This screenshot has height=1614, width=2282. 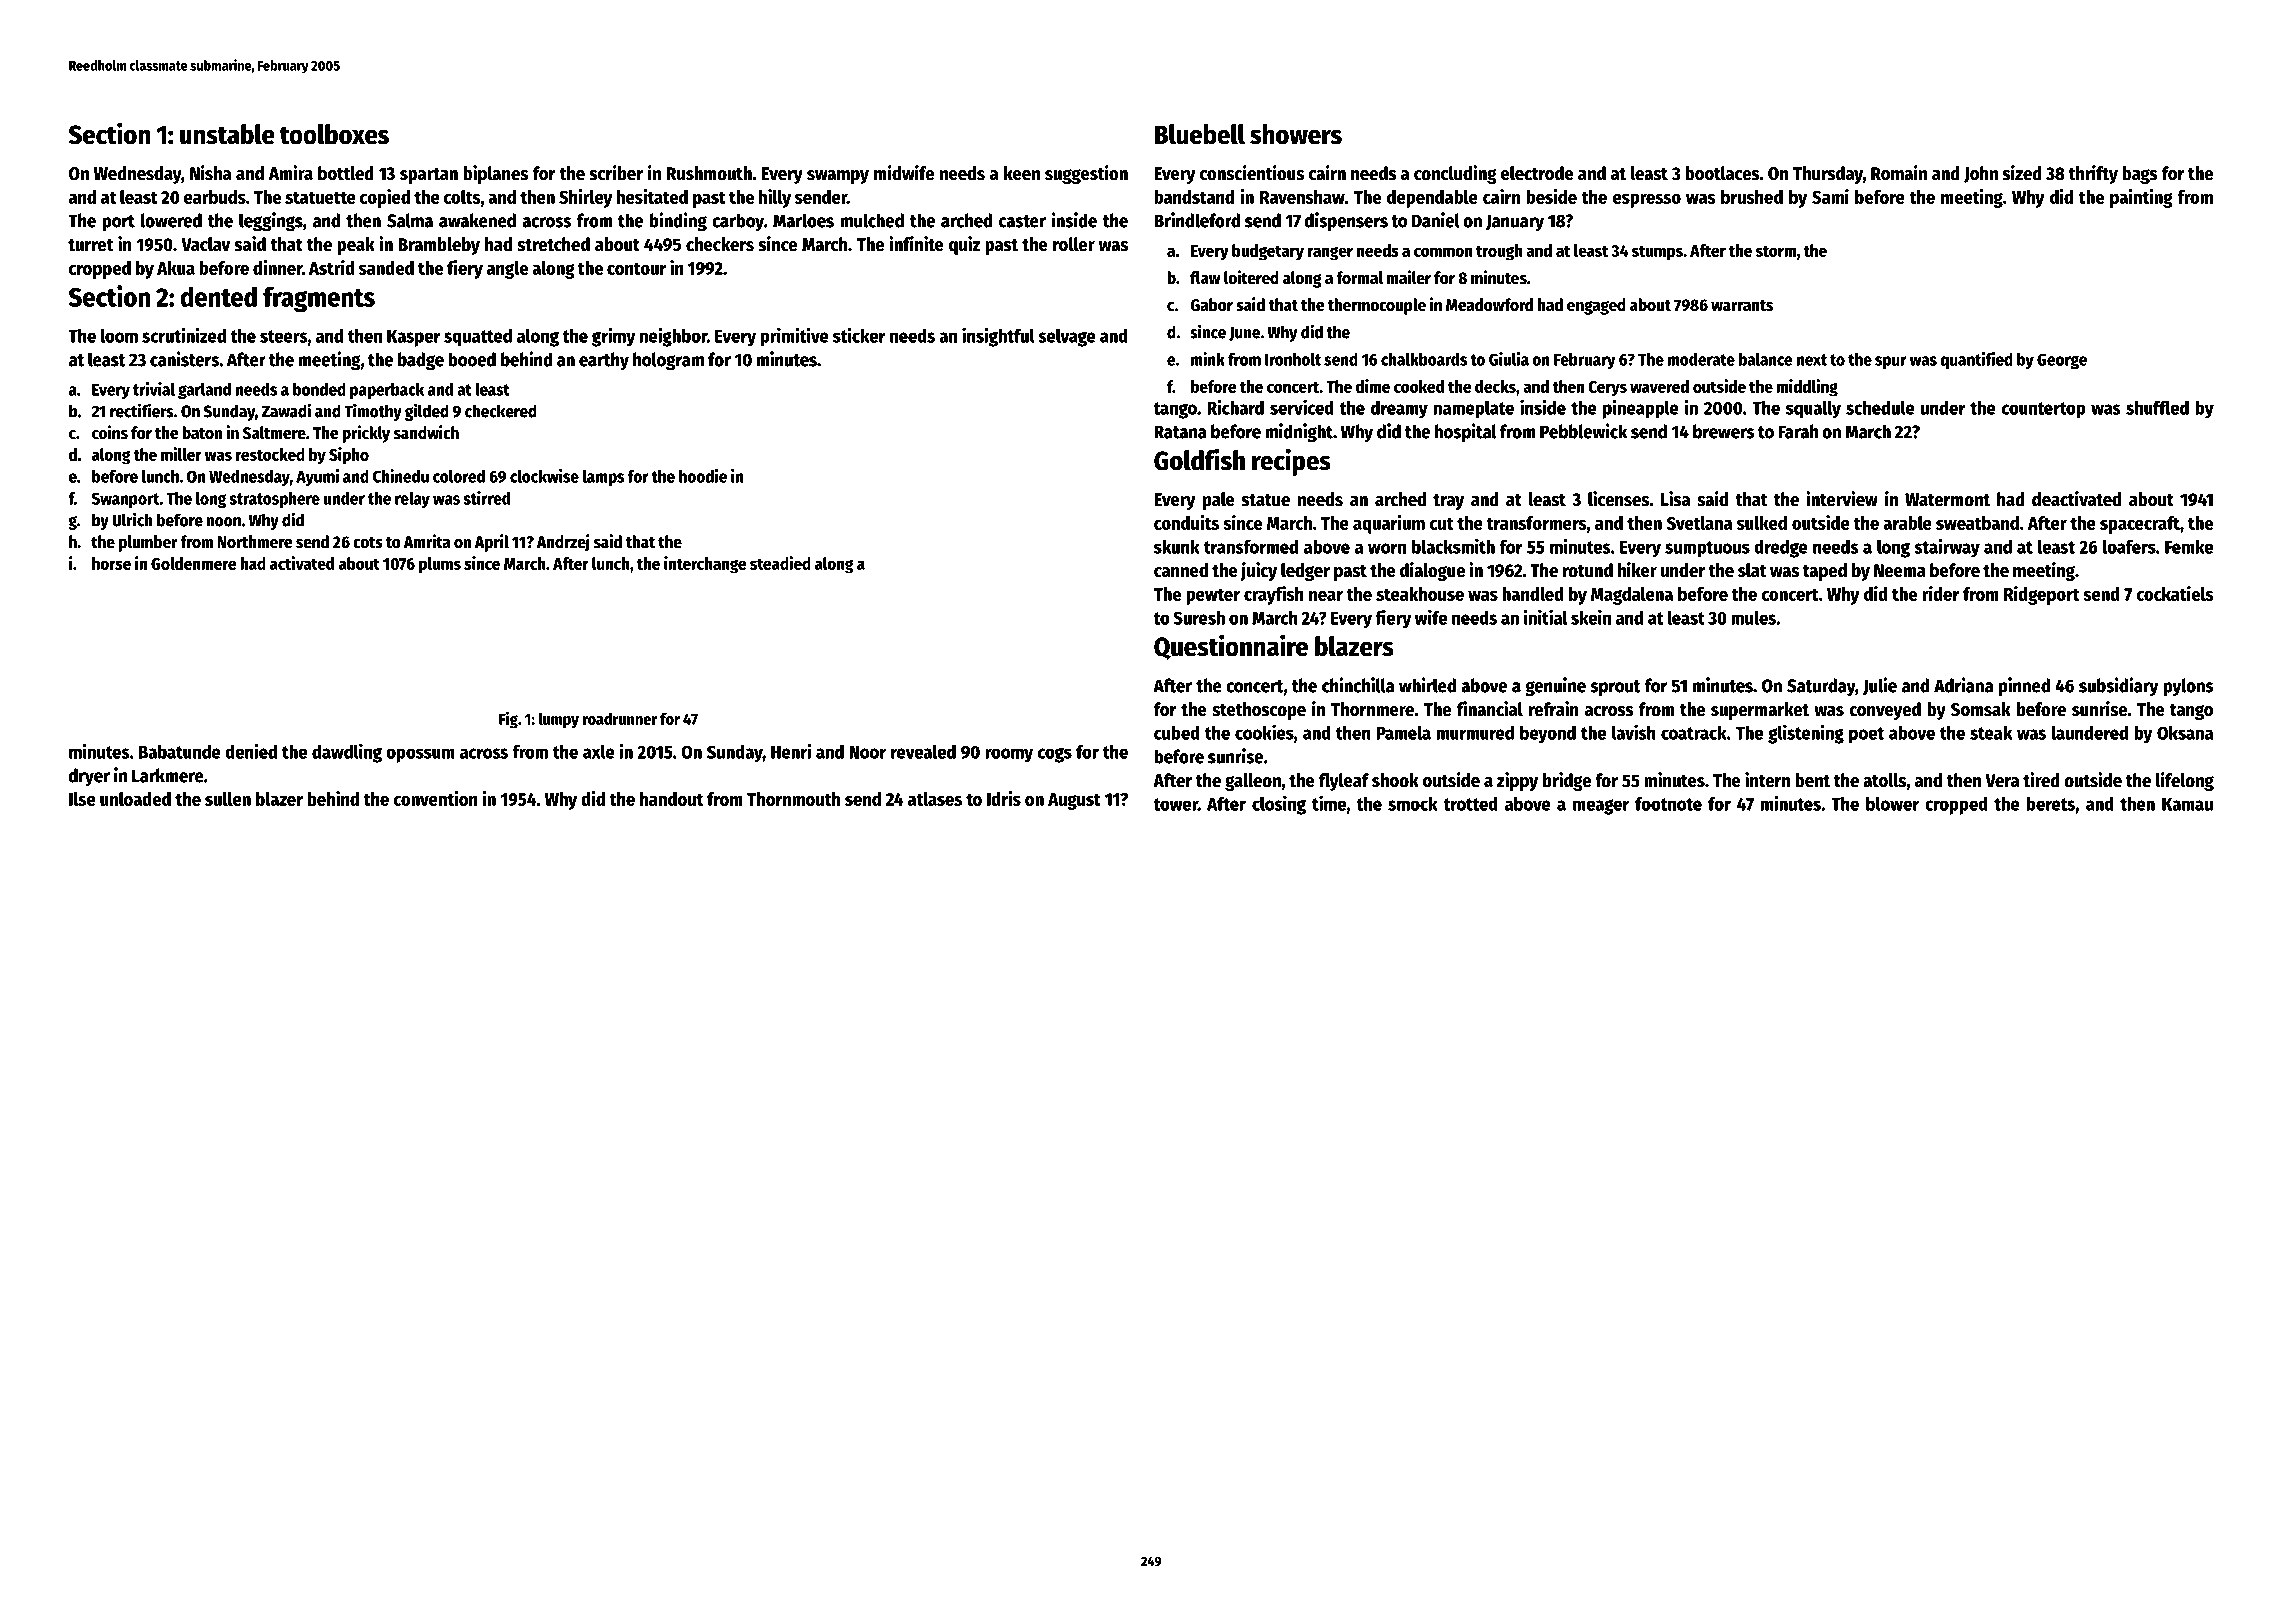 What do you see at coordinates (1722, 173) in the screenshot?
I see `bootlaces` at bounding box center [1722, 173].
